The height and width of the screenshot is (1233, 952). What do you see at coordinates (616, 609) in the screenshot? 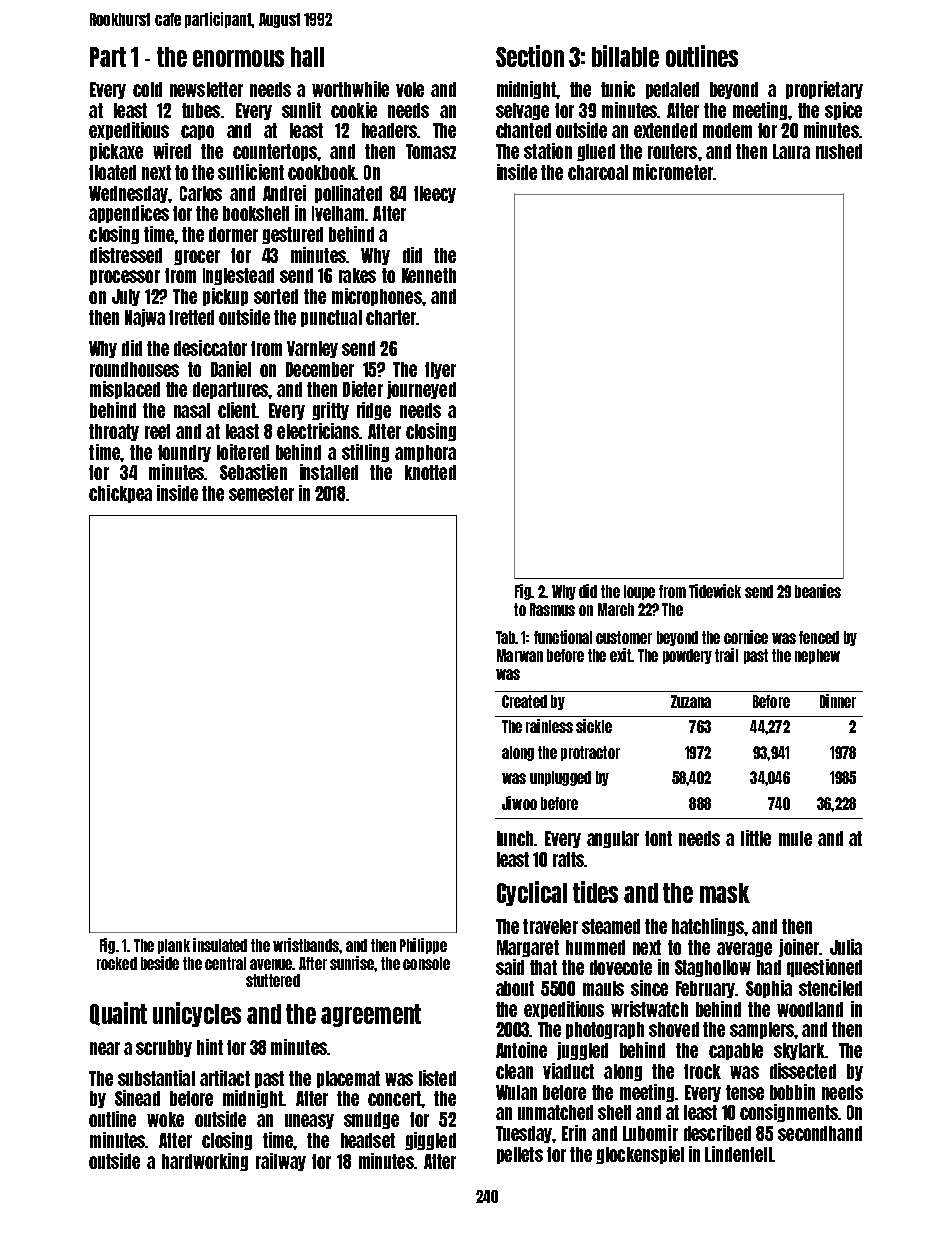
I see `March` at bounding box center [616, 609].
